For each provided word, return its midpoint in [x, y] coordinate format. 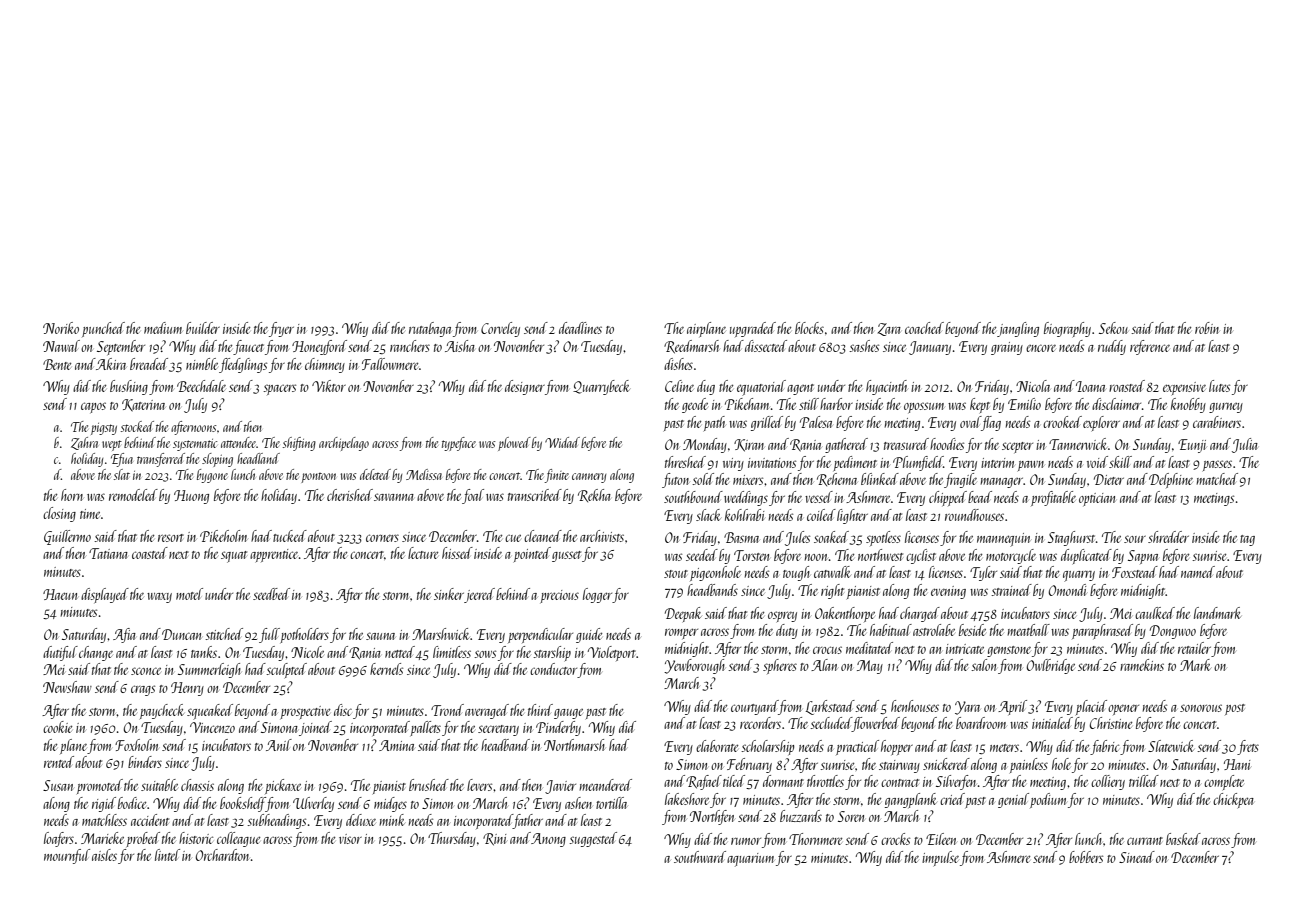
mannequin [1003, 540]
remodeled [133, 495]
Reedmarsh [691, 347]
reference [1150, 347]
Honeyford [319, 347]
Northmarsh [574, 745]
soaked [831, 537]
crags [143, 690]
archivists [602, 536]
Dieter [1109, 479]
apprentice [274, 555]
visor [350, 839]
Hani [1237, 764]
